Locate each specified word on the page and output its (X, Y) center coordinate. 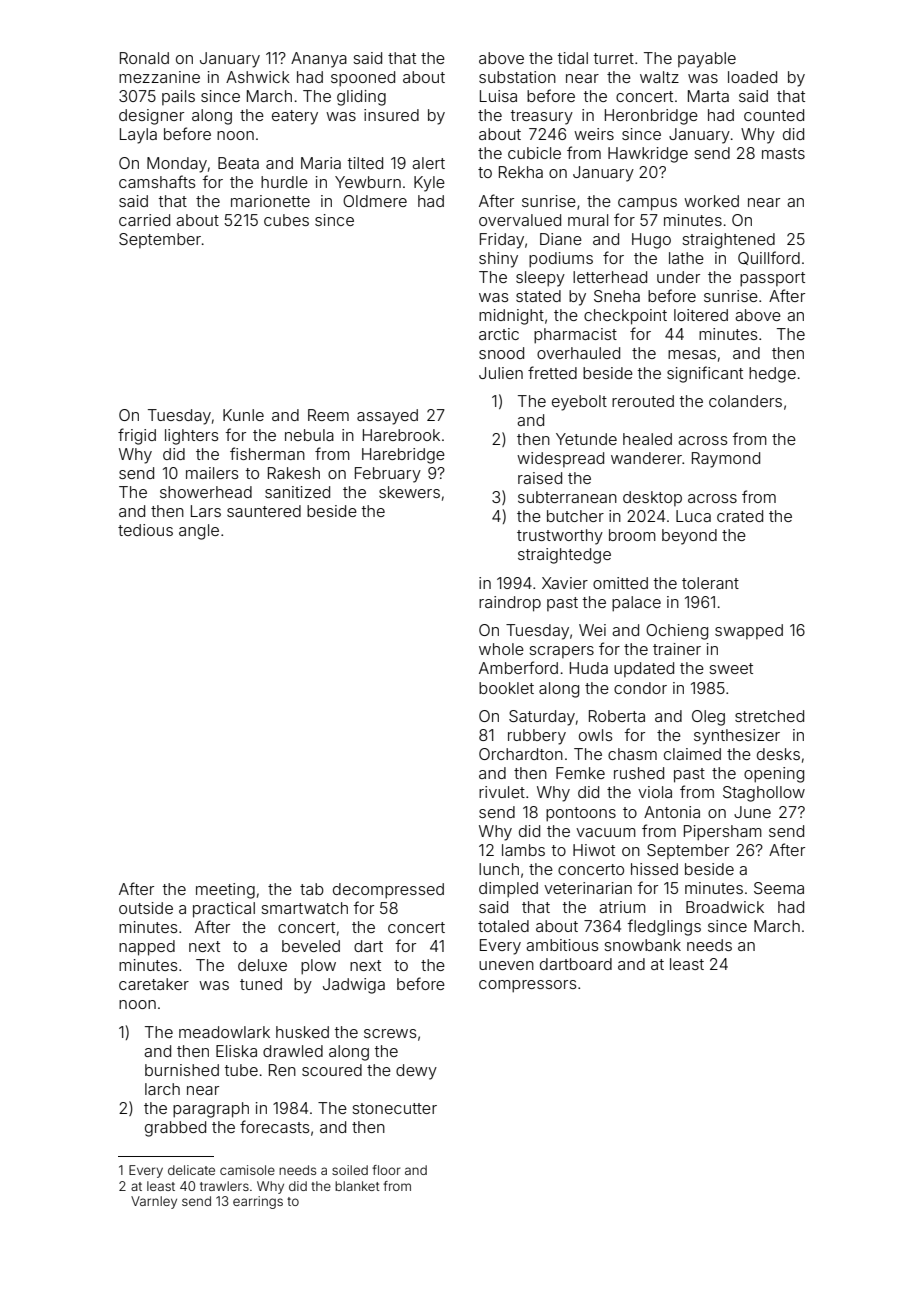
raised (540, 478)
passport (772, 279)
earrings (258, 1202)
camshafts (157, 181)
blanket (357, 1186)
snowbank (642, 945)
